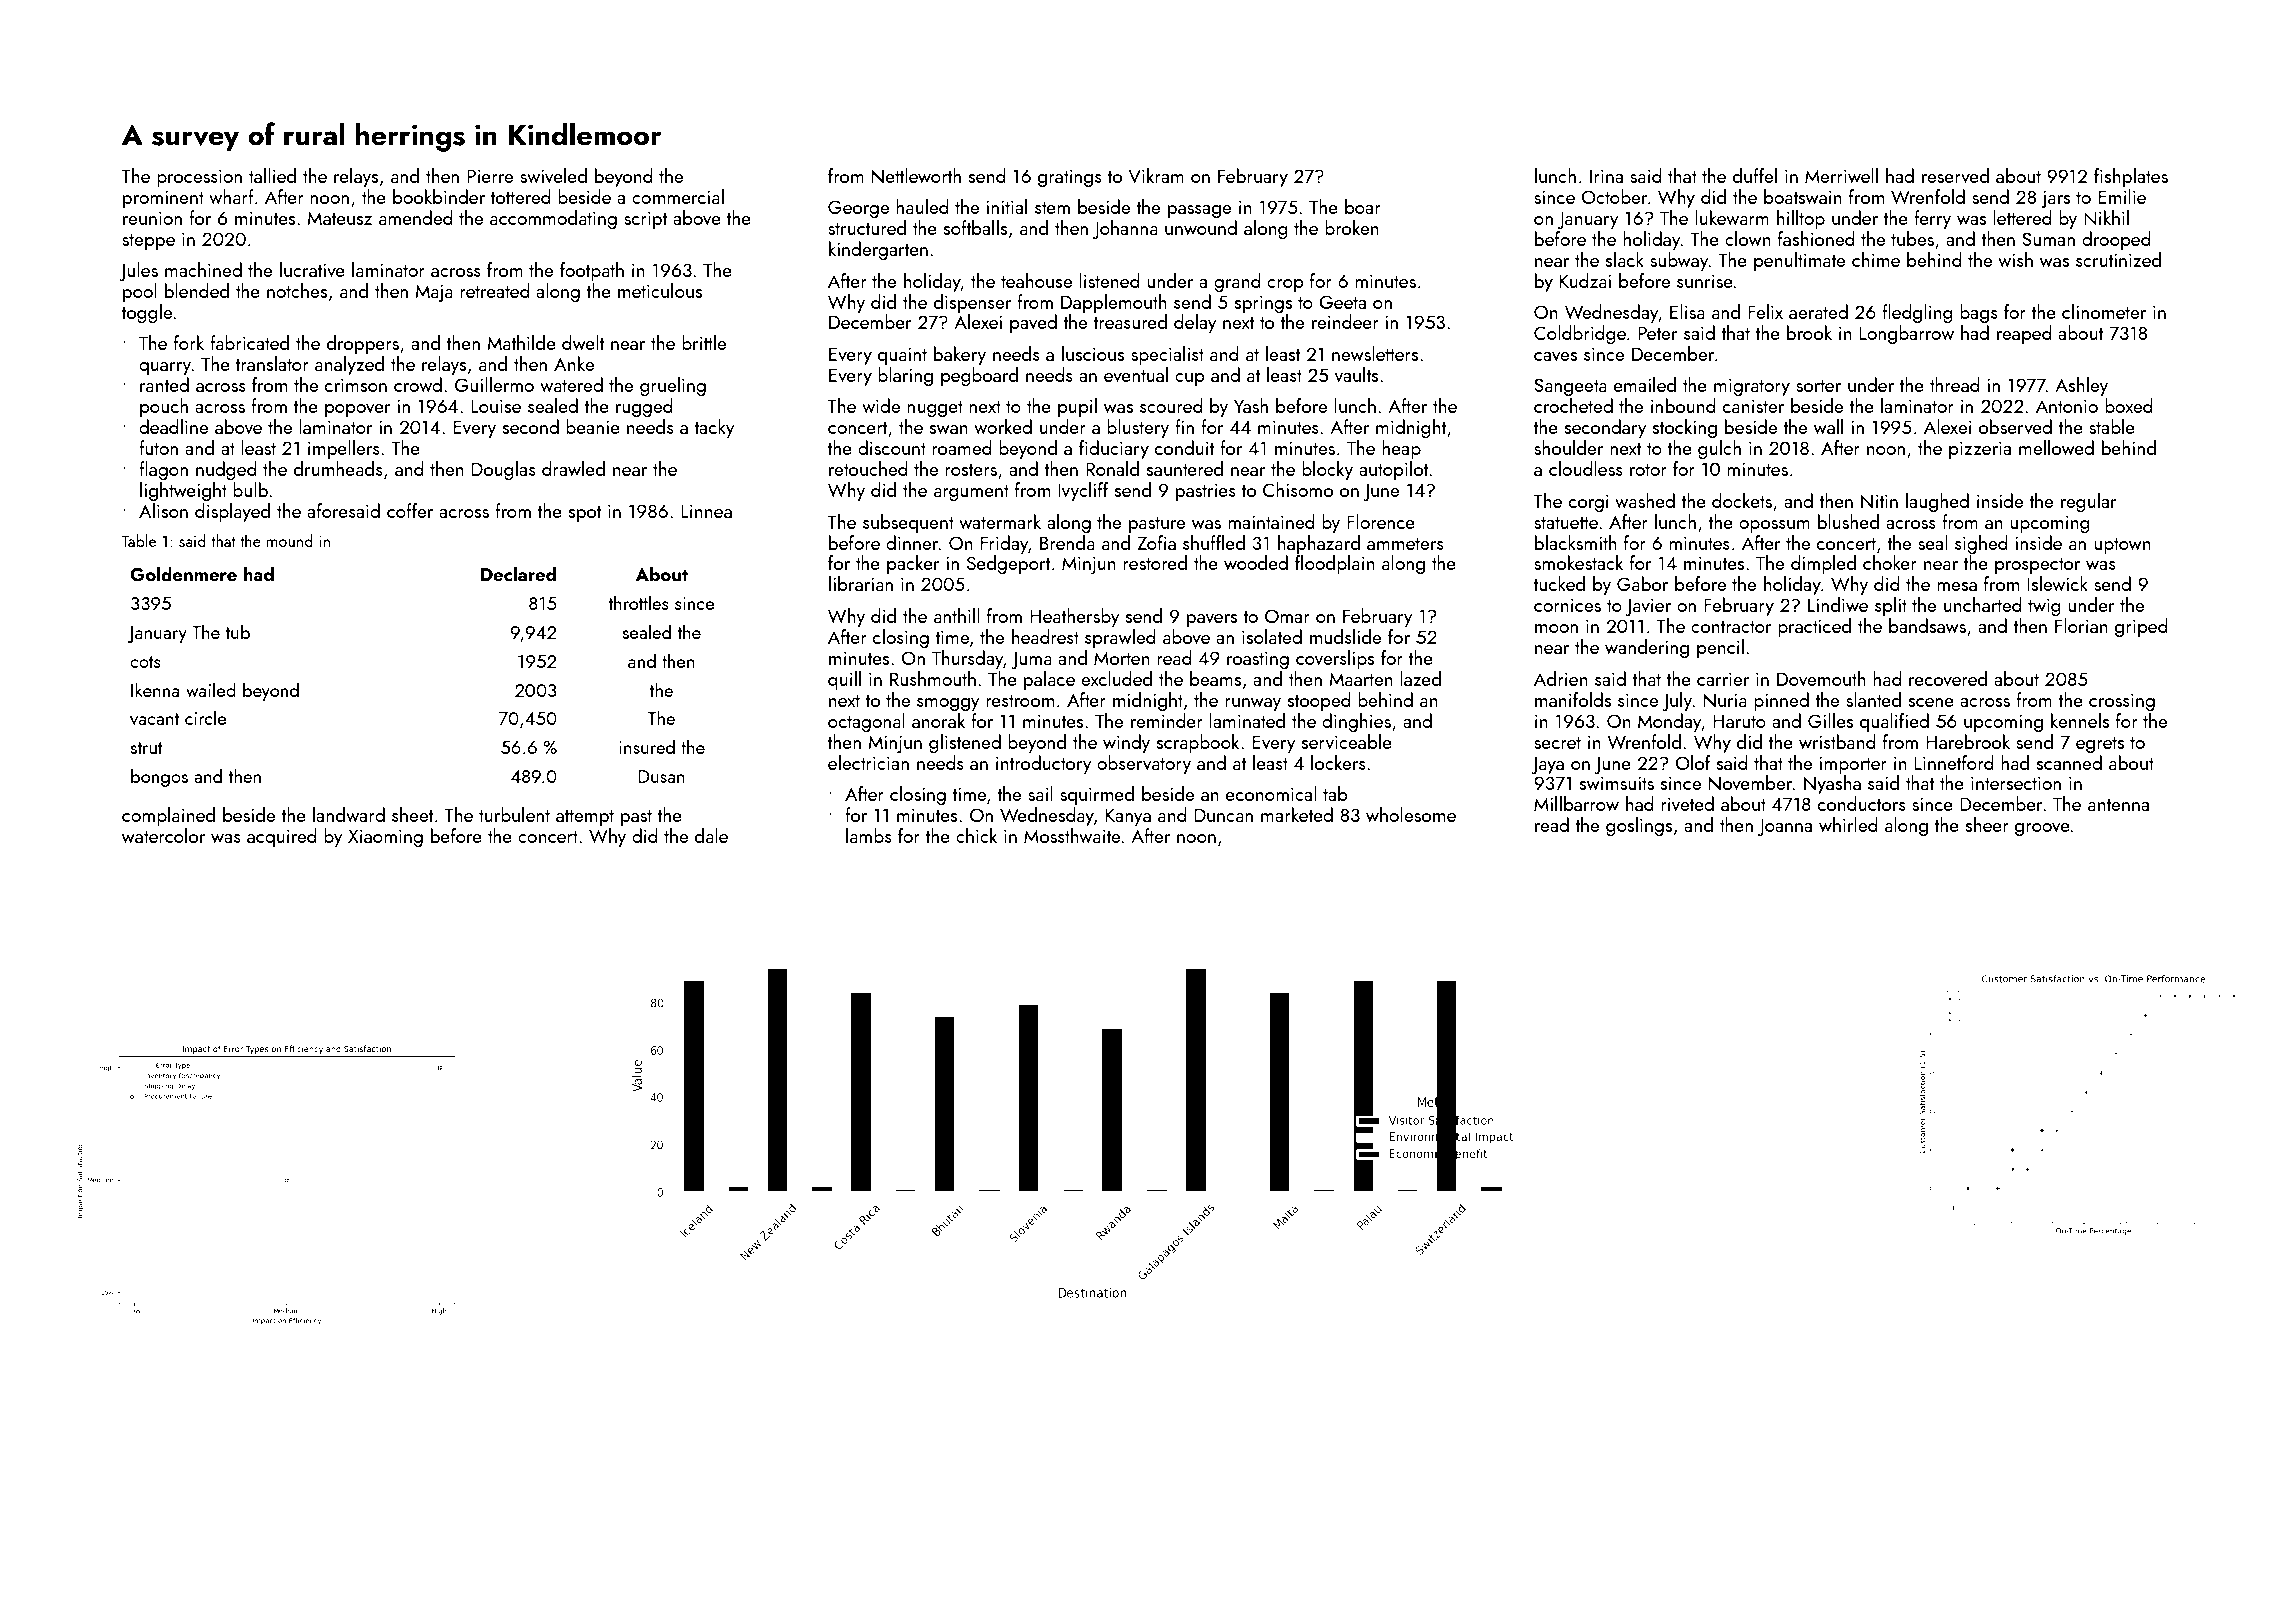 Image resolution: width=2292 pixels, height=1620 pixels. What do you see at coordinates (154, 719) in the screenshot?
I see `vacant` at bounding box center [154, 719].
